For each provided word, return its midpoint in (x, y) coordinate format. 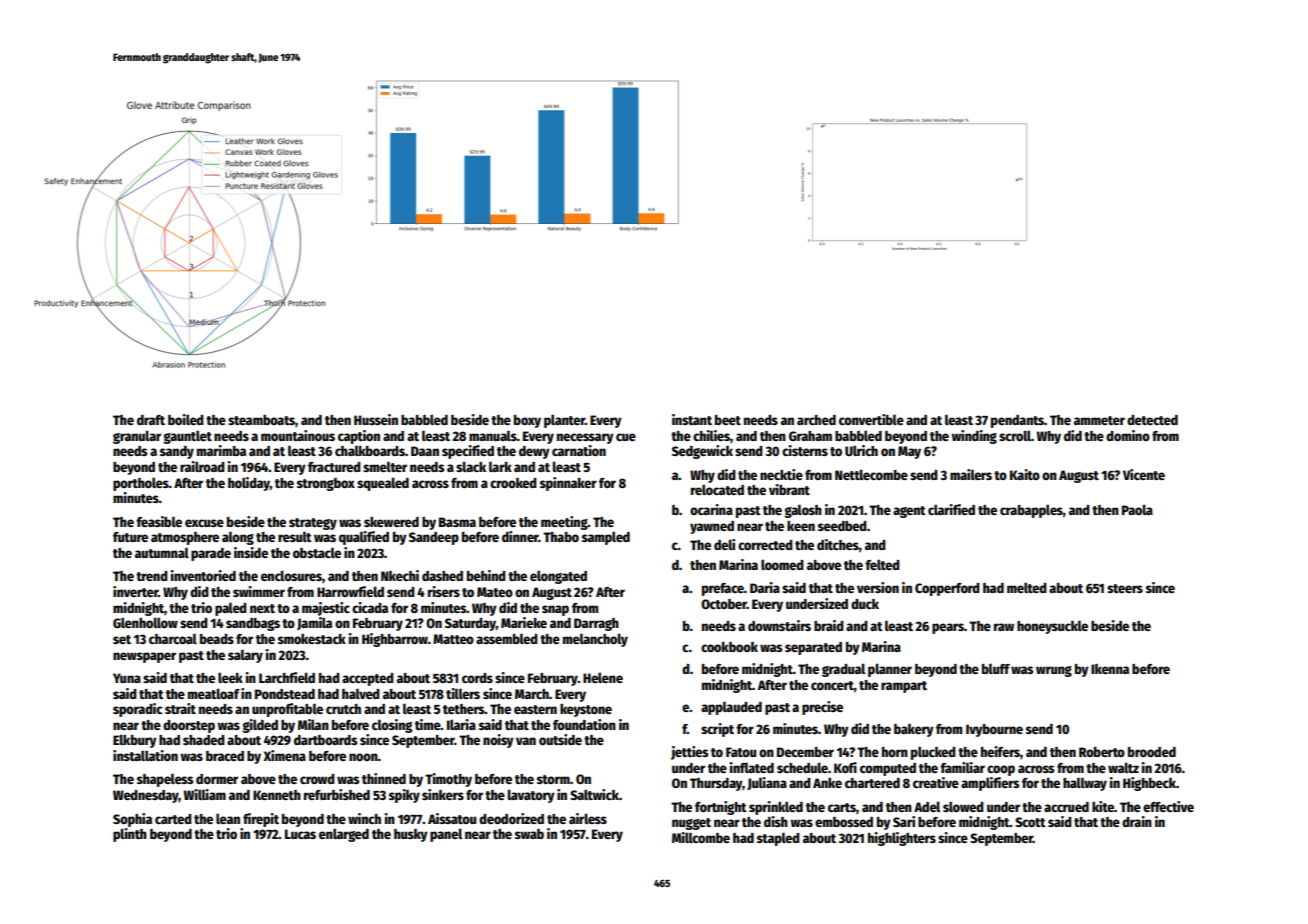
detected (1152, 420)
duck (865, 604)
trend (152, 576)
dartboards (325, 740)
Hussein (376, 419)
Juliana (767, 783)
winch (364, 818)
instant (692, 419)
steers (1125, 588)
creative (936, 782)
